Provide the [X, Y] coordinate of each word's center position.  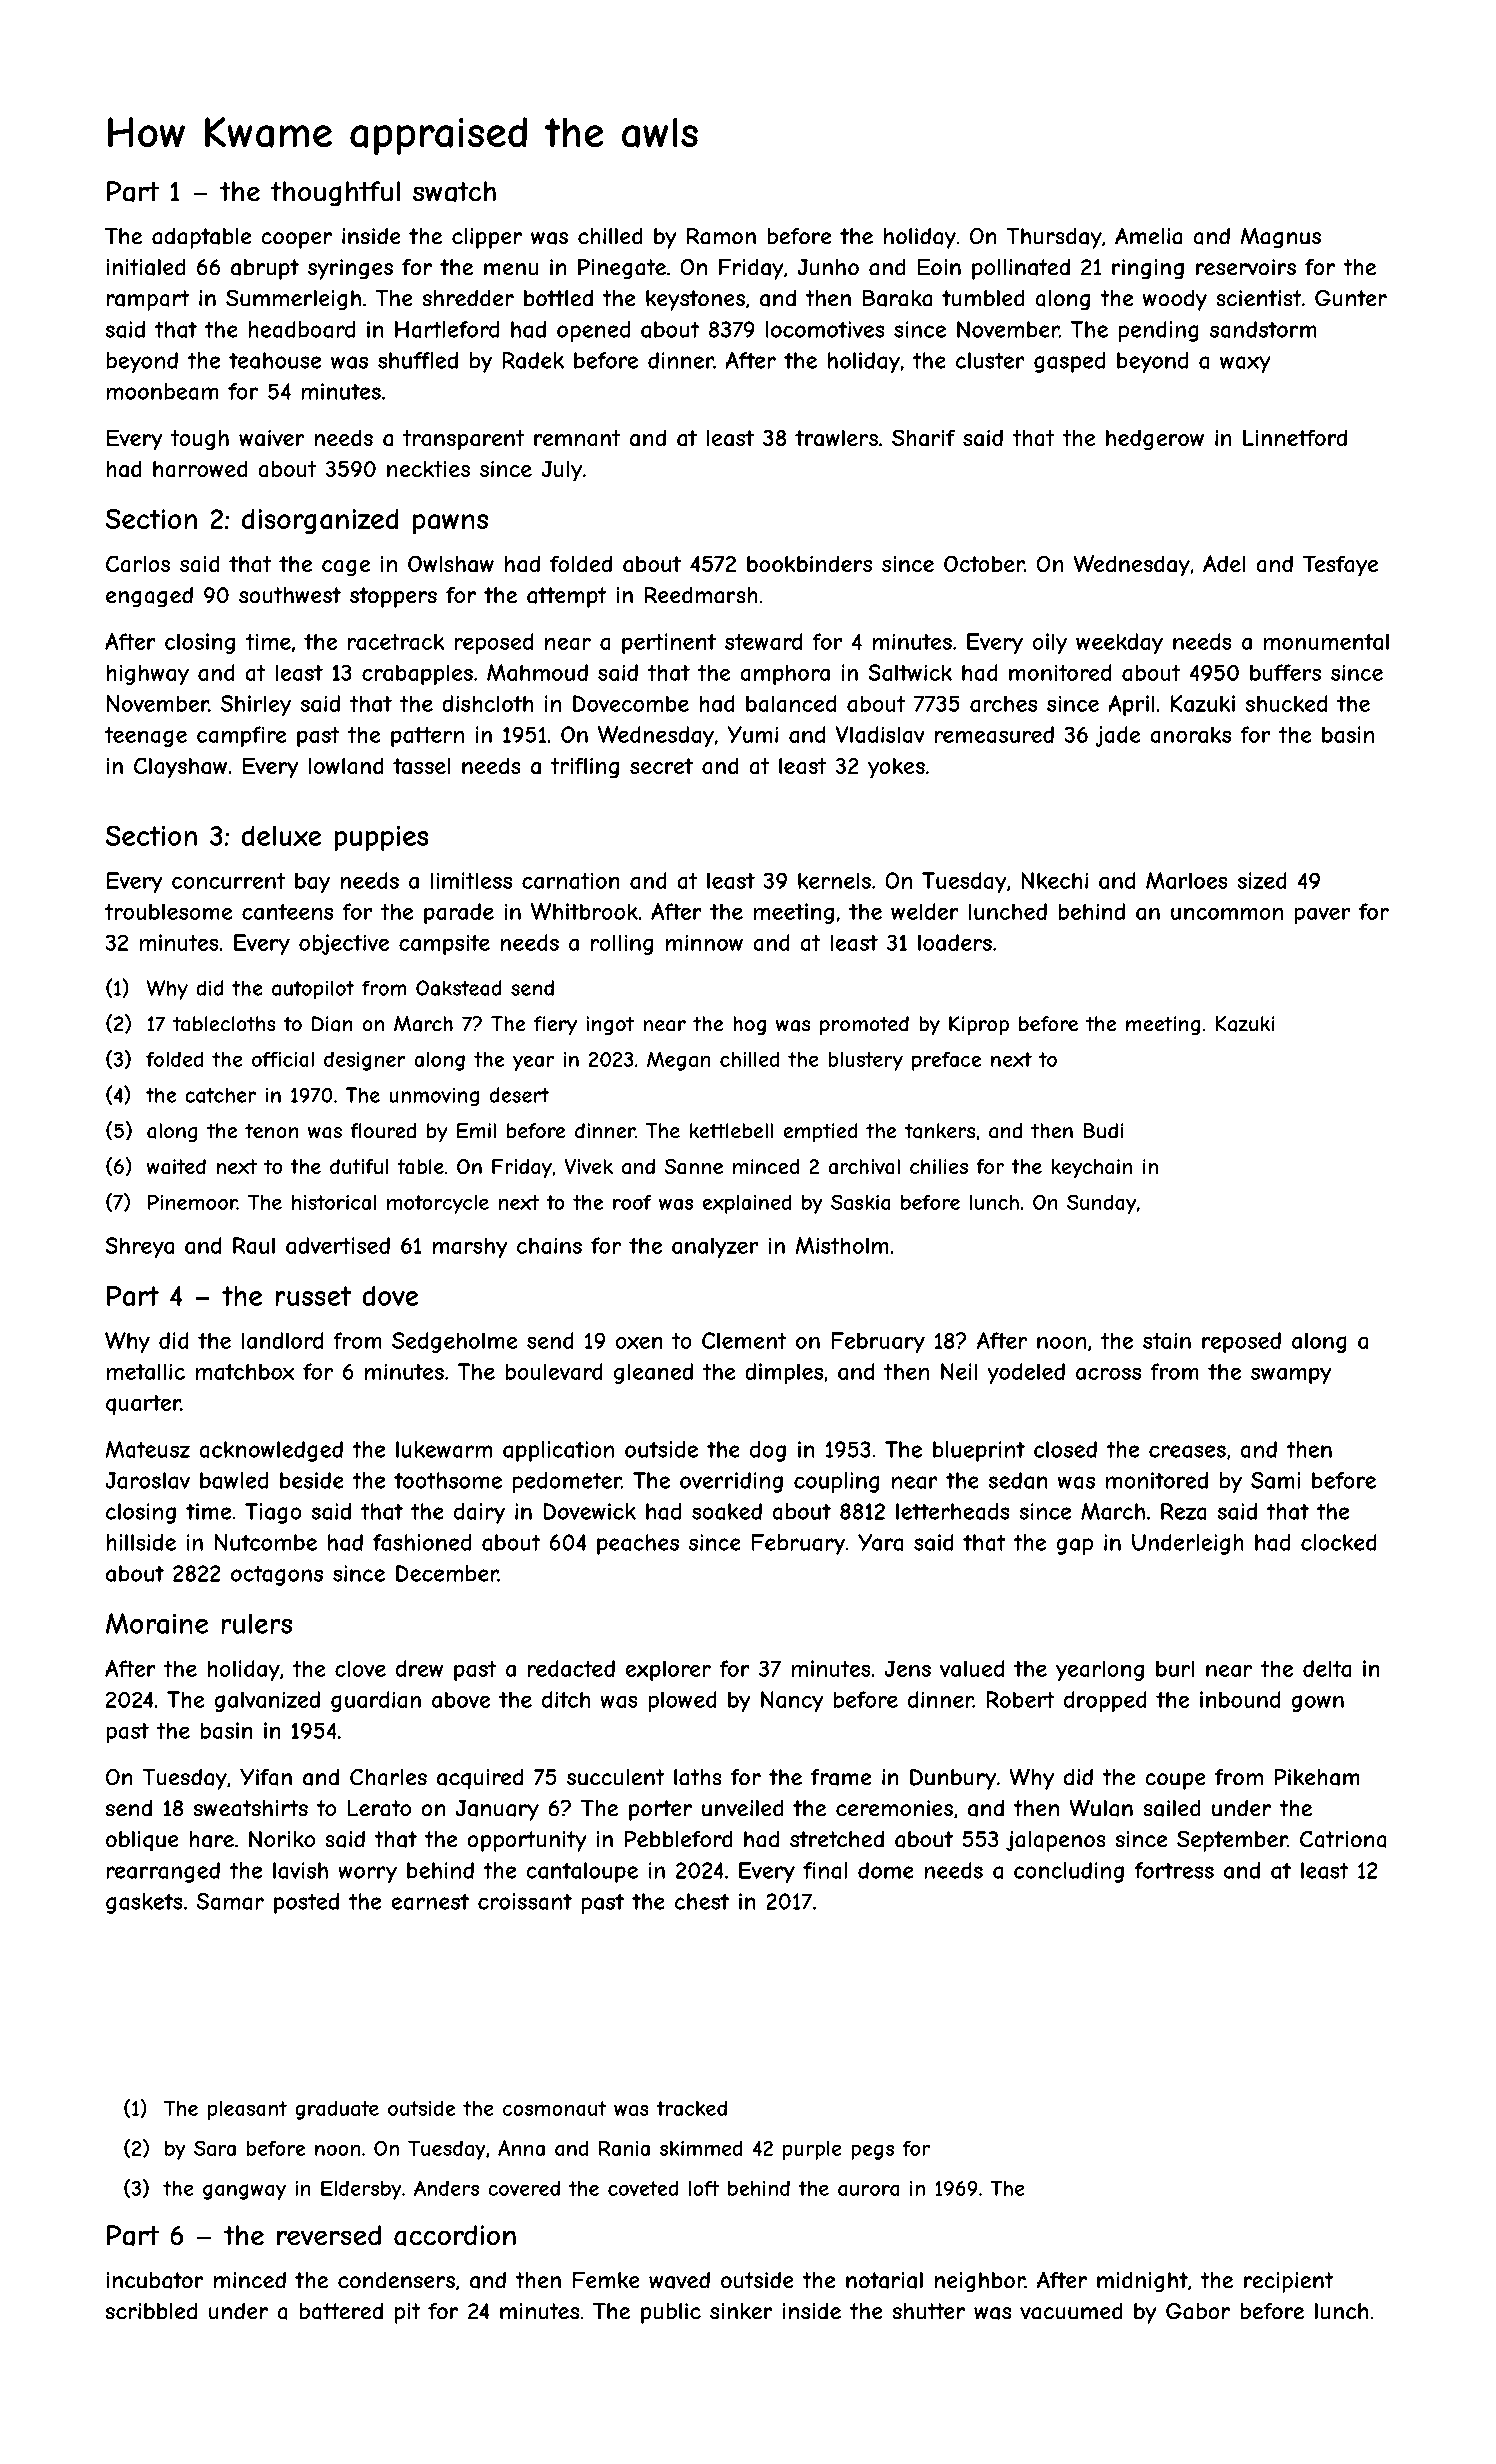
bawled [234, 1480]
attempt [567, 597]
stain [1167, 1340]
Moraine [157, 1623]
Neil [959, 1371]
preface [946, 1061]
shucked [1286, 703]
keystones [695, 300]
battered [341, 2311]
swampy [1291, 1375]
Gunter [1351, 298]
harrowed [200, 469]
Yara [880, 1542]
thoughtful [335, 194]
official [283, 1059]
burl [1175, 1668]
